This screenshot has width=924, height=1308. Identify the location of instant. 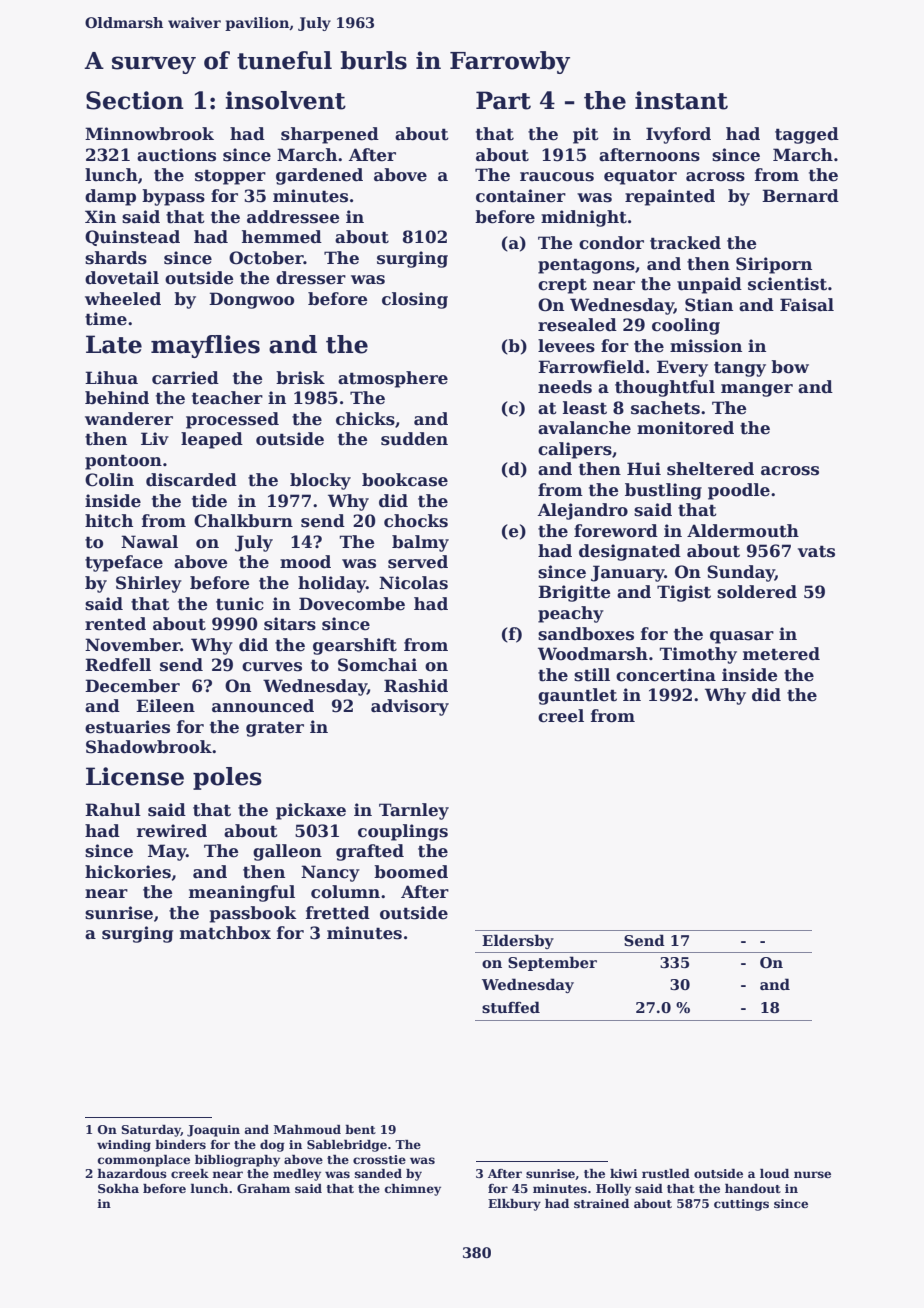
(681, 100).
